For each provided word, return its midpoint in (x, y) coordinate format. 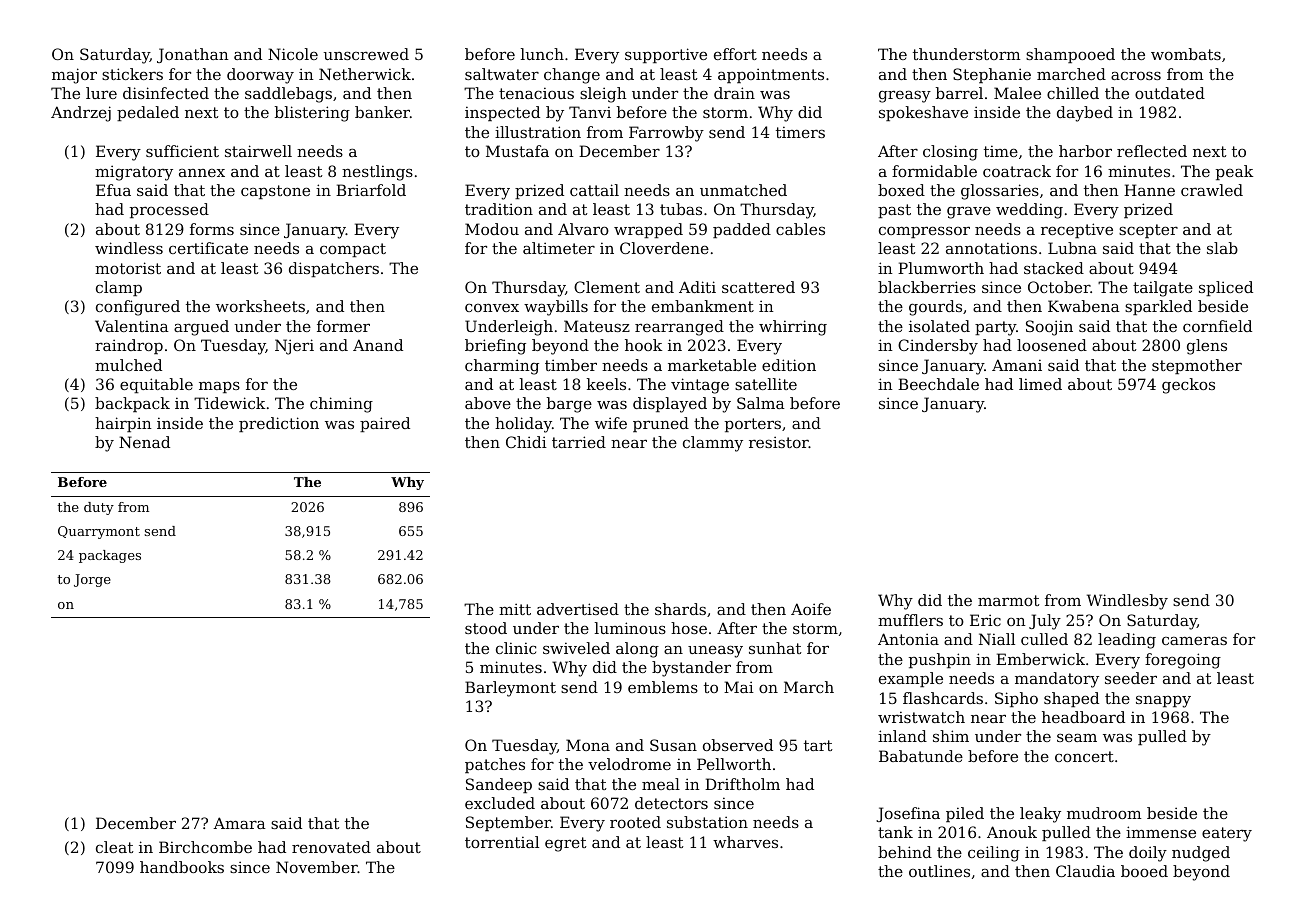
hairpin (123, 424)
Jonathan (193, 55)
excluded (500, 803)
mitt (515, 609)
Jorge (92, 580)
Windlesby (1127, 602)
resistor (779, 442)
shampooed (1070, 55)
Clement (607, 287)
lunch (542, 54)
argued (201, 328)
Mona (588, 745)
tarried (579, 442)
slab (1222, 248)
